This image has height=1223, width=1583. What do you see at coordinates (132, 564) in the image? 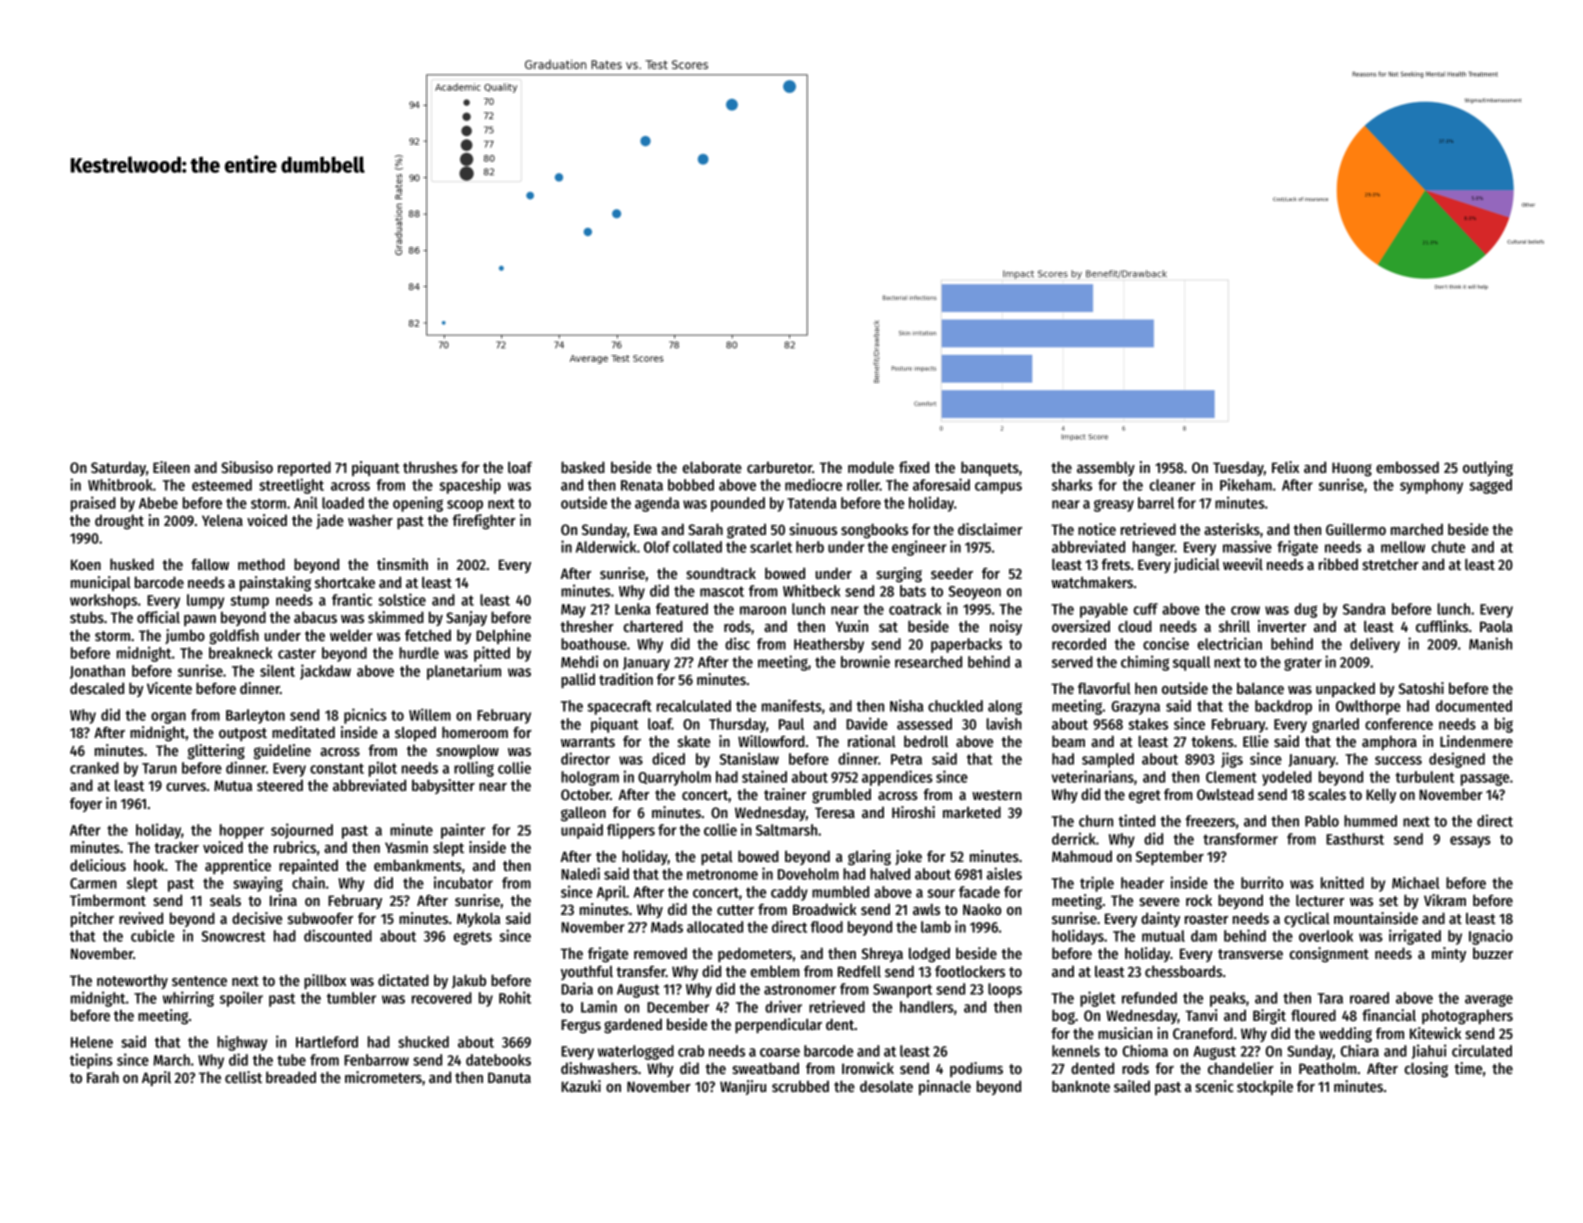
I see `husked` at bounding box center [132, 564].
